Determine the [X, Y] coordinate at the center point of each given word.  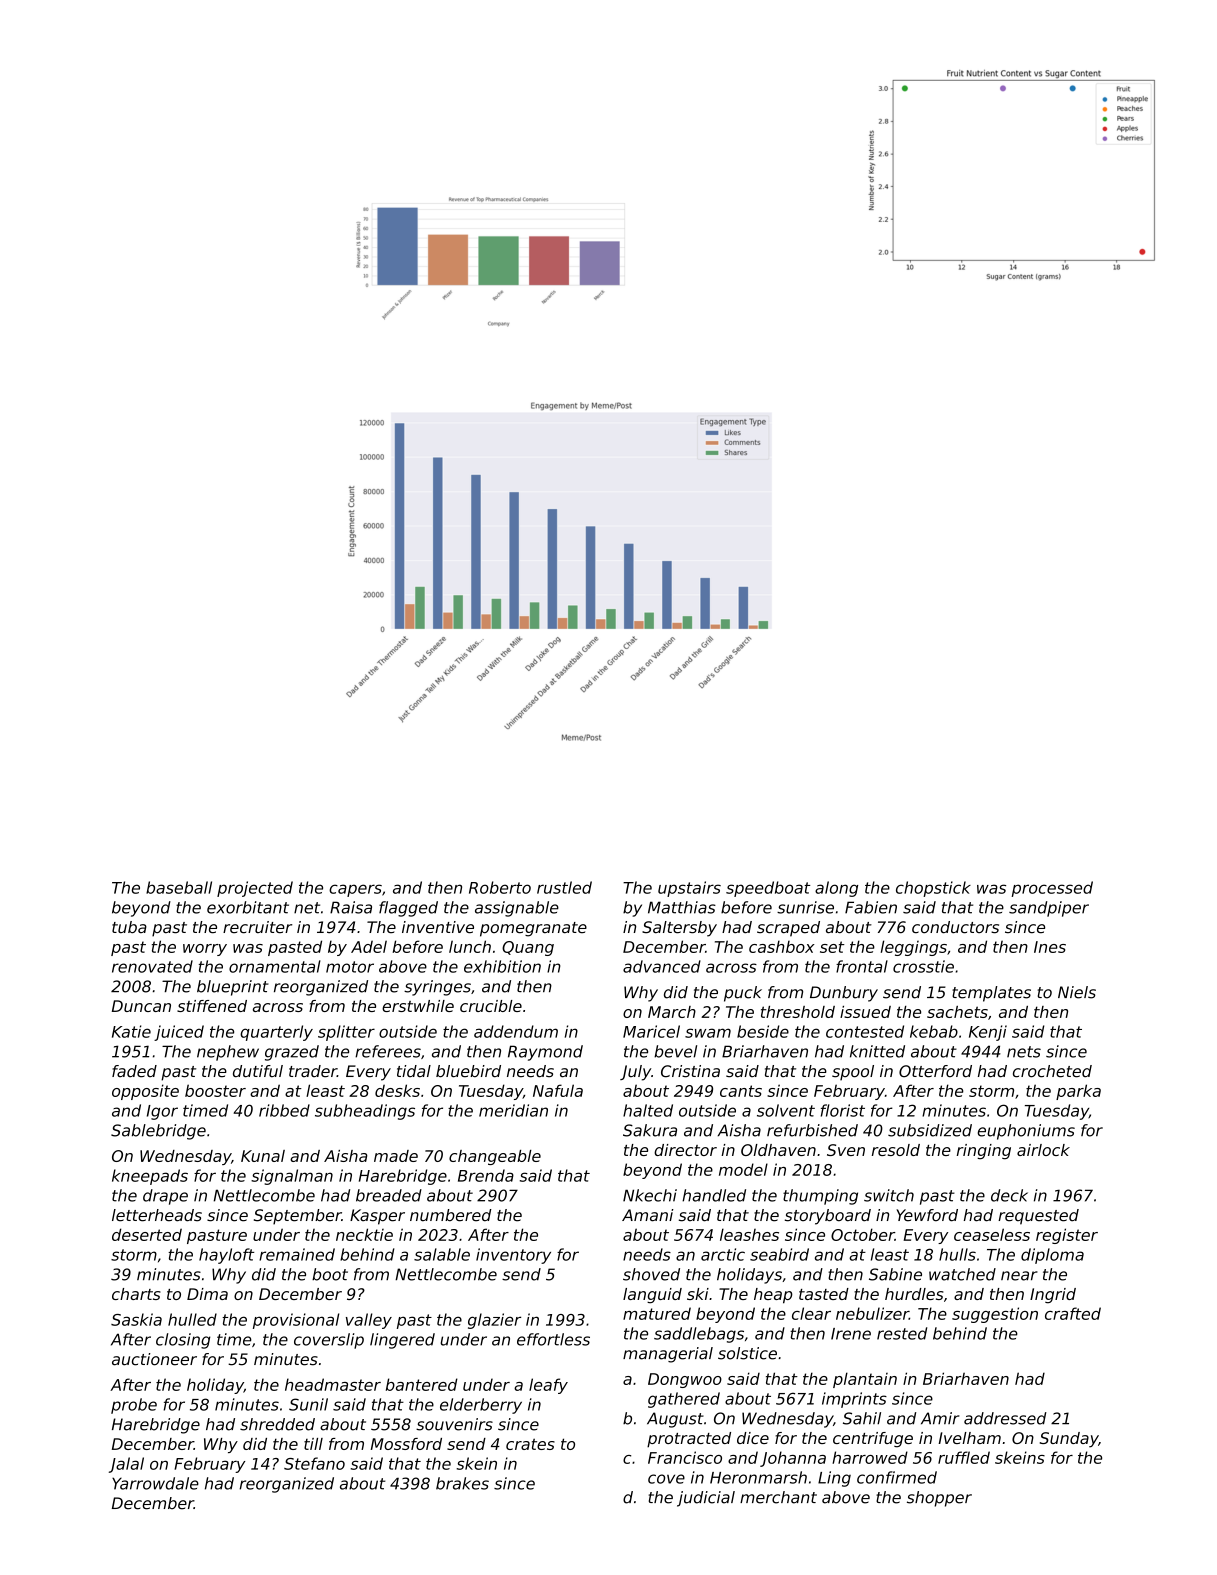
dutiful [258, 1071]
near [1019, 1276]
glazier [494, 1321]
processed [1052, 889]
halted [648, 1110]
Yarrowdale [155, 1483]
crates [530, 1444]
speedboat [768, 889]
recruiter [257, 927]
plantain [865, 1380]
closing [183, 1341]
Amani [648, 1215]
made [396, 1156]
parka [1078, 1092]
